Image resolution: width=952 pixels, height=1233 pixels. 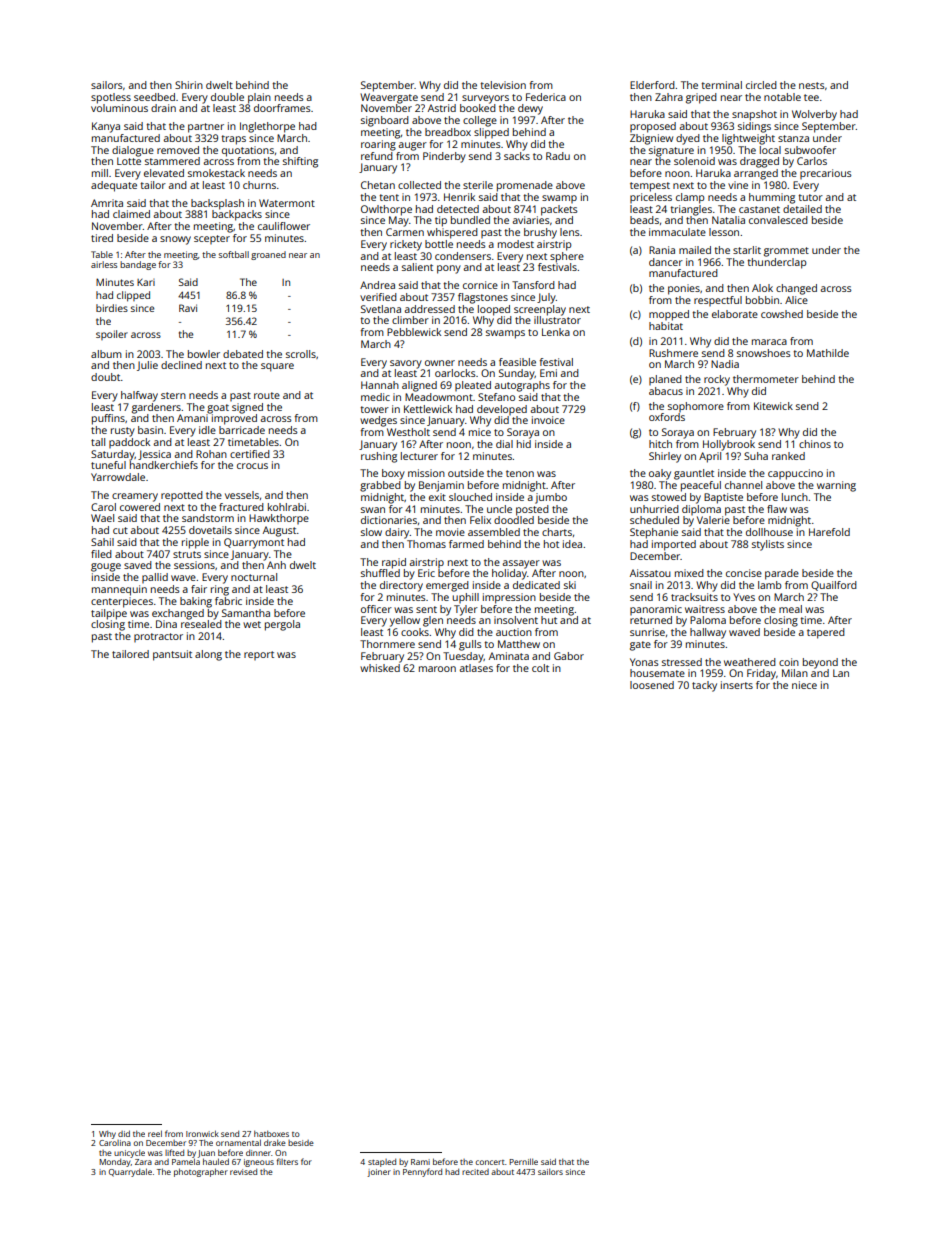 I want to click on inserts, so click(x=737, y=685).
